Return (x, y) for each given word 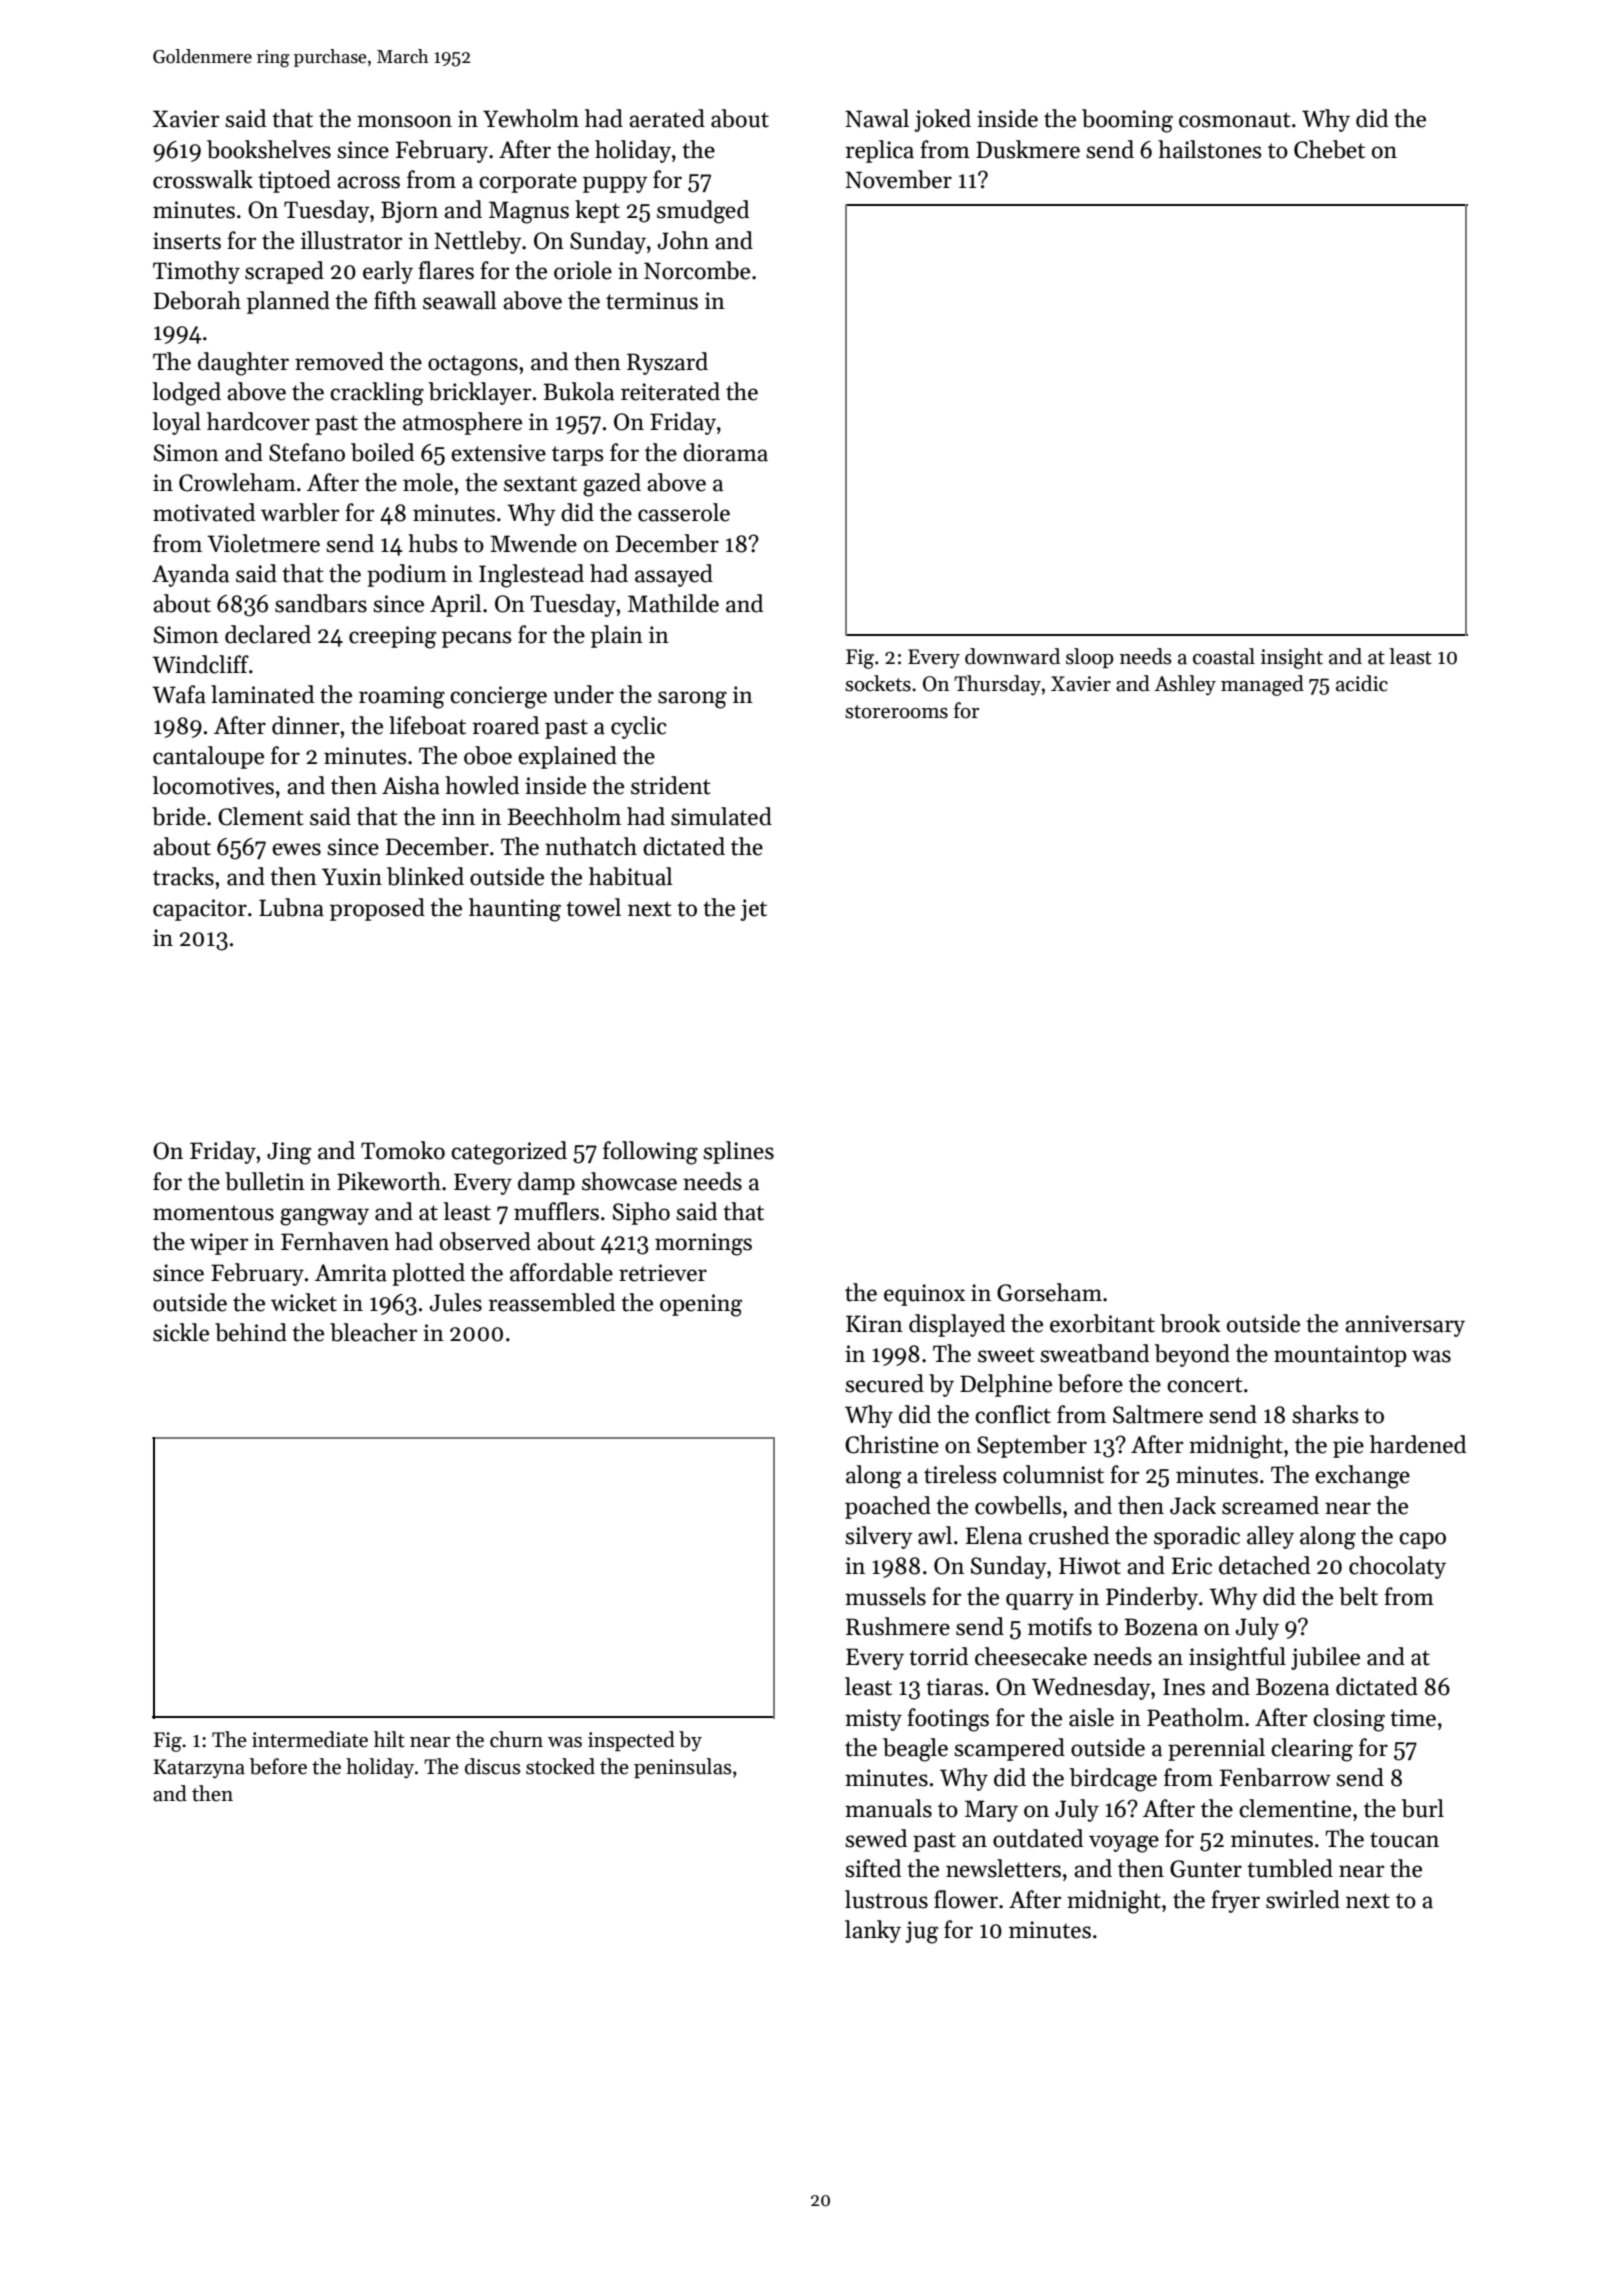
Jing (289, 1153)
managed (1262, 685)
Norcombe (697, 270)
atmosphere (462, 423)
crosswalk (203, 179)
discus (493, 1766)
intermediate (310, 1739)
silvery (879, 1537)
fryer (1235, 1901)
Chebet (1329, 149)
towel (593, 907)
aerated (667, 118)
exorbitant (1102, 1323)
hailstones (1209, 149)
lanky (873, 1931)
